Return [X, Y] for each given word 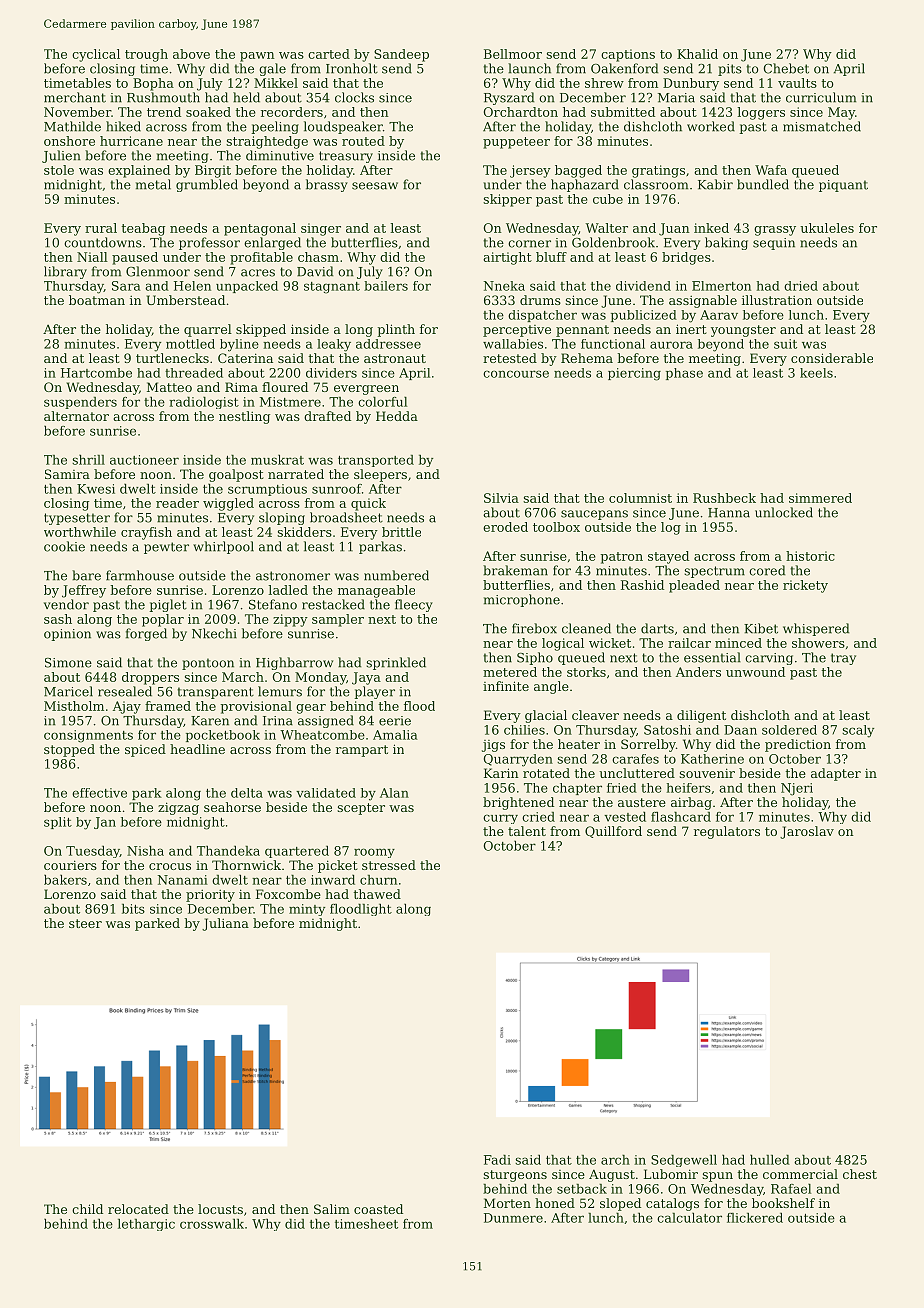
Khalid [697, 54]
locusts [220, 1209]
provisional [256, 707]
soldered [789, 730]
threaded [194, 373]
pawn [257, 57]
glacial [546, 716]
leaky [334, 345]
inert [691, 329]
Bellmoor [513, 54]
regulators [727, 832]
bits [133, 909]
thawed [377, 894]
